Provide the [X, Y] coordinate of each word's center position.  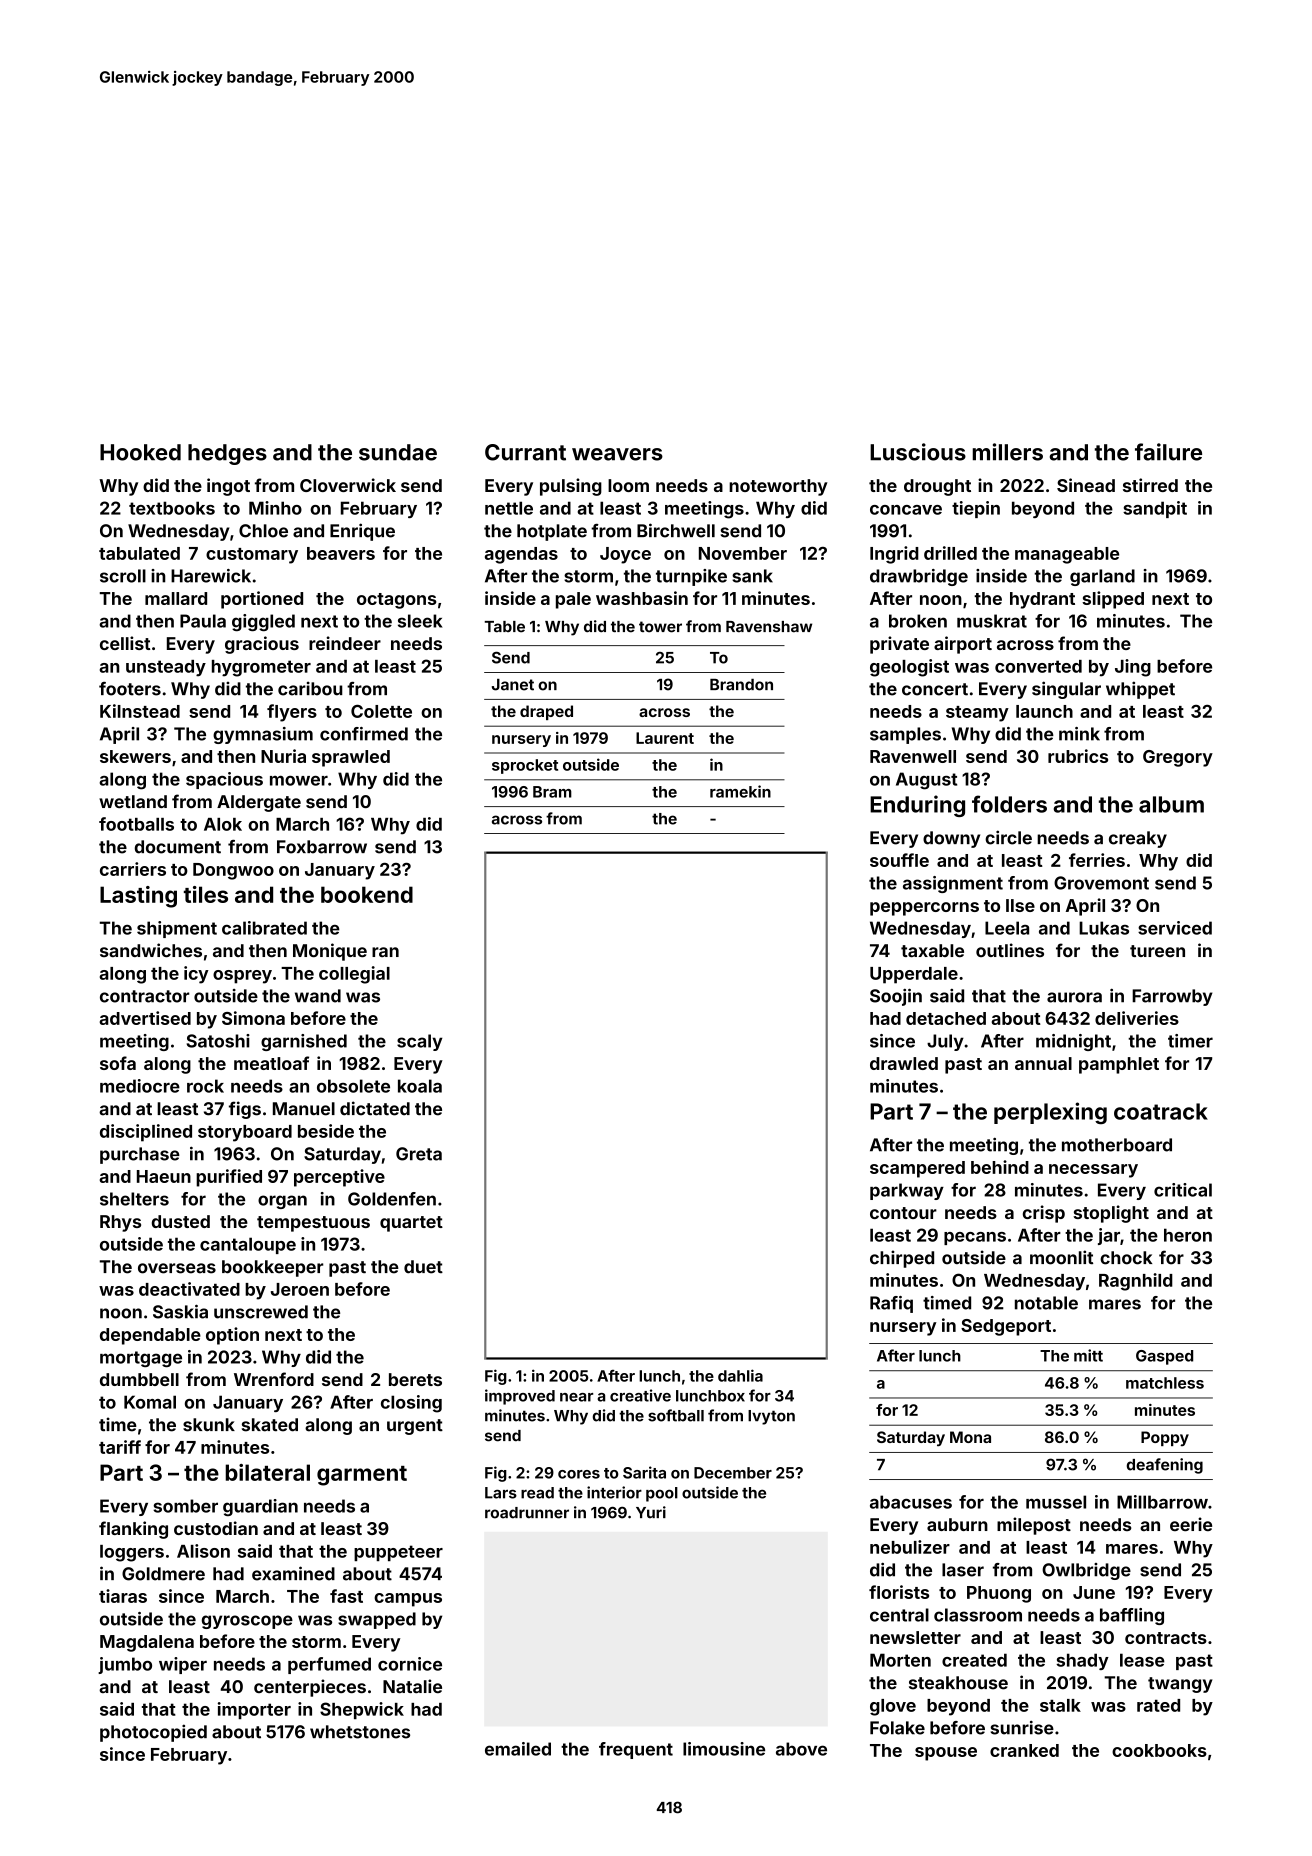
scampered [917, 1169]
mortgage [141, 1359]
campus [408, 1600]
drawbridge [919, 577]
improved [520, 1397]
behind [1000, 1167]
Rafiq [891, 1304]
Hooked [140, 452]
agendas [521, 555]
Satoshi [218, 1041]
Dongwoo [233, 871]
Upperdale [914, 975]
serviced [1175, 928]
